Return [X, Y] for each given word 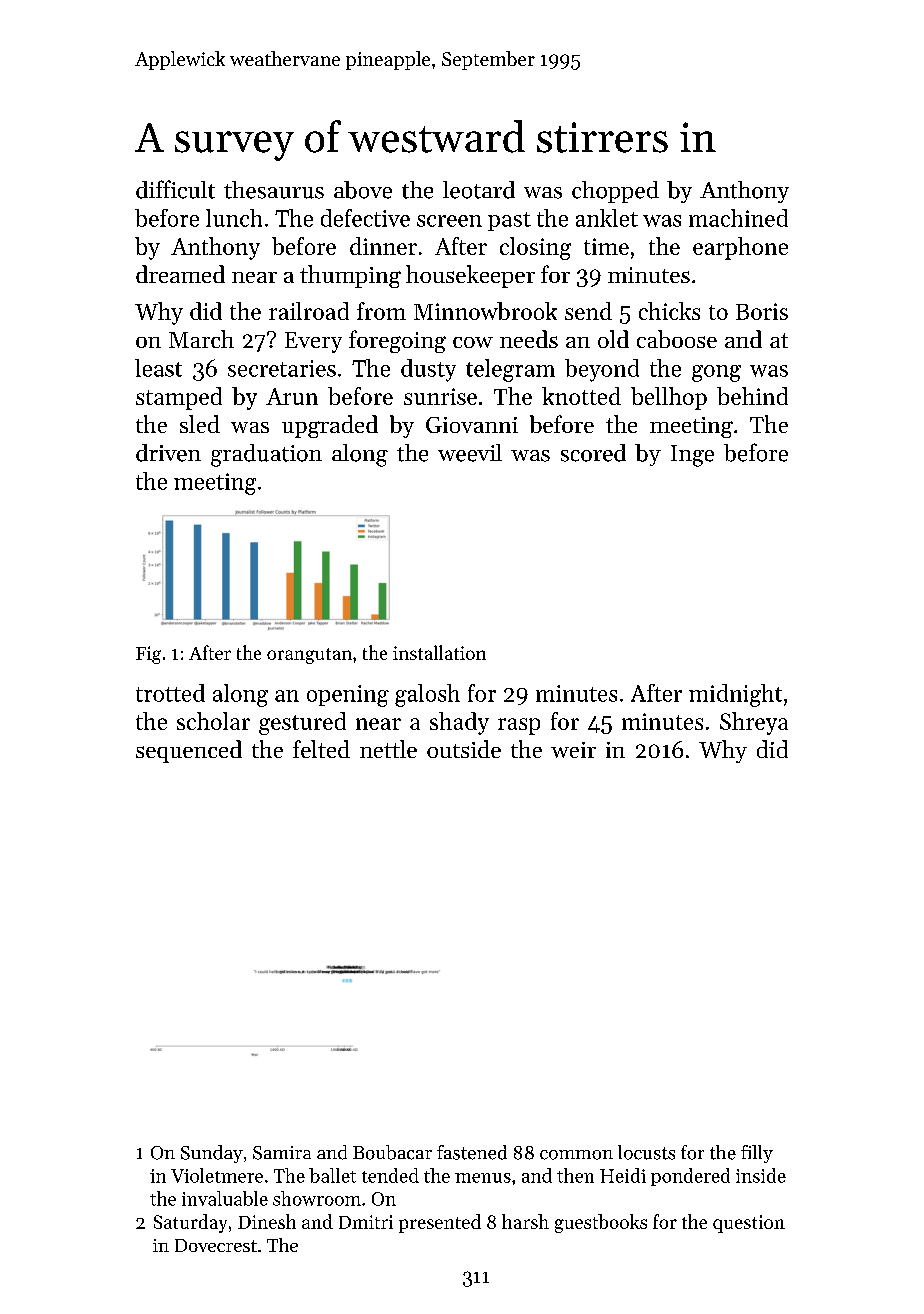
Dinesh [267, 1221]
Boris [762, 311]
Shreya [754, 723]
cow [473, 342]
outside [464, 749]
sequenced [189, 751]
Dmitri [366, 1222]
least [158, 368]
